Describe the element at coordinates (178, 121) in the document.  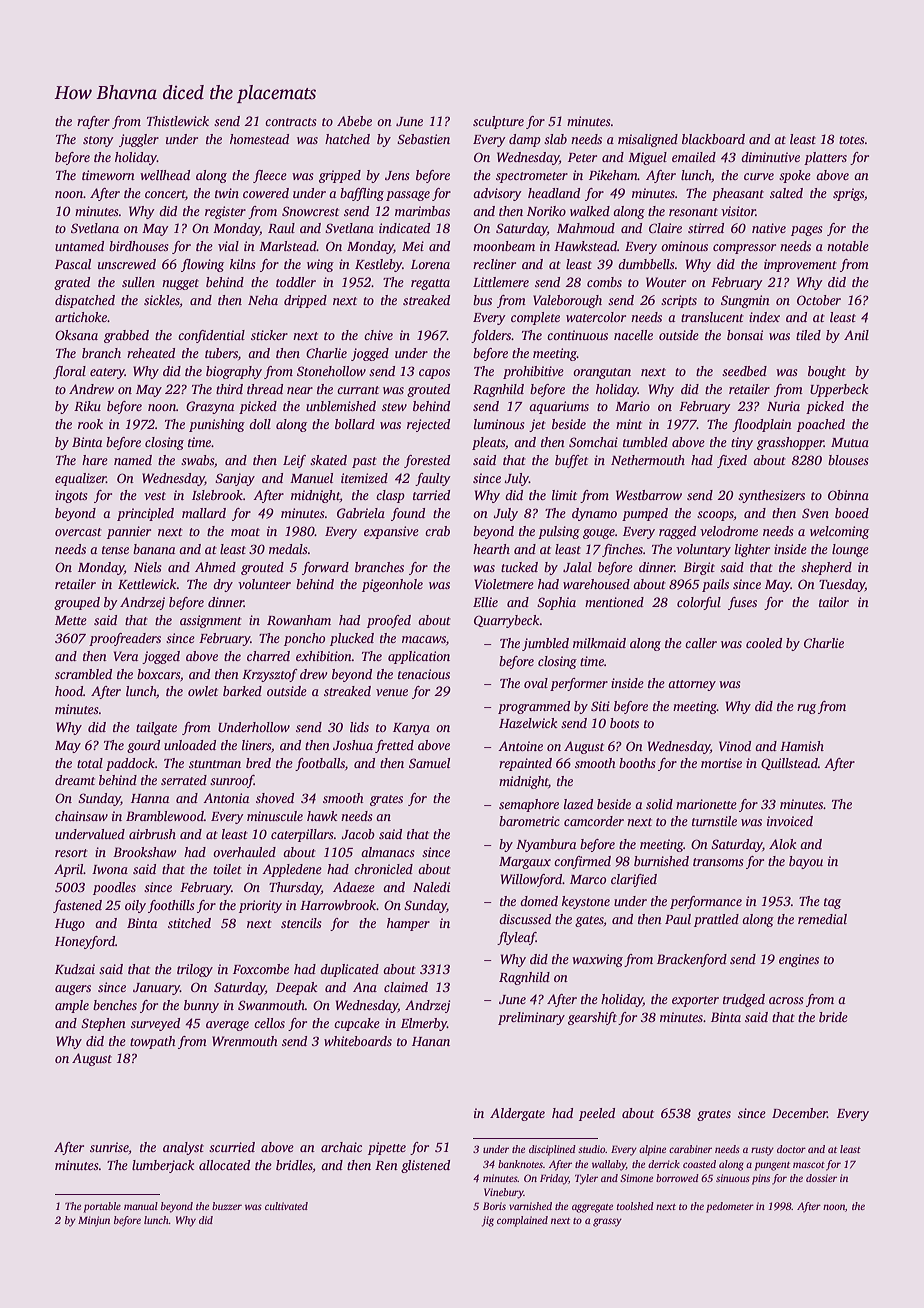
I see `Thistlewick` at that location.
